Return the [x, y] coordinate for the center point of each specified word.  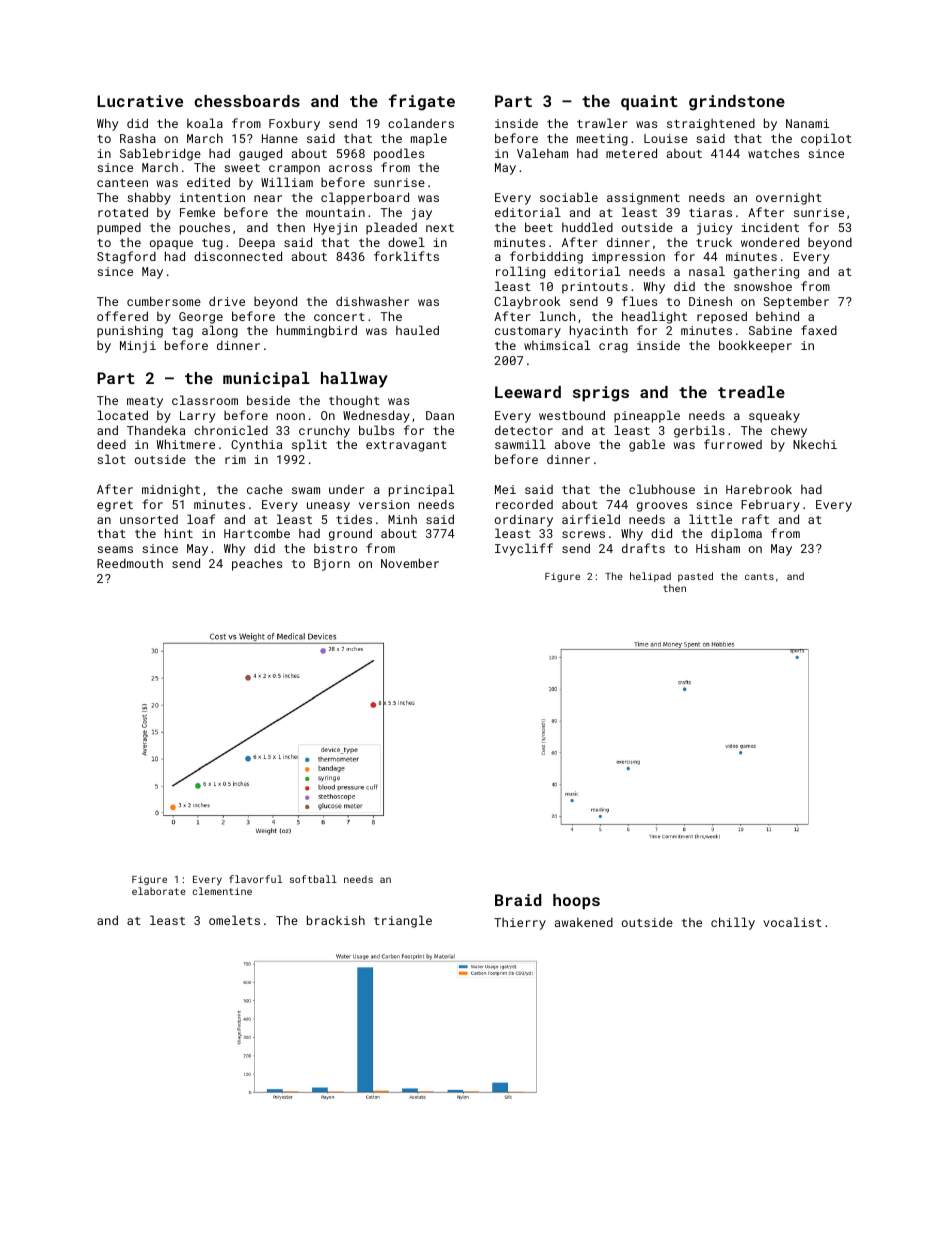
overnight [789, 199]
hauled [417, 330]
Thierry [520, 924]
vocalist [792, 922]
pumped [119, 228]
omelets [234, 920]
